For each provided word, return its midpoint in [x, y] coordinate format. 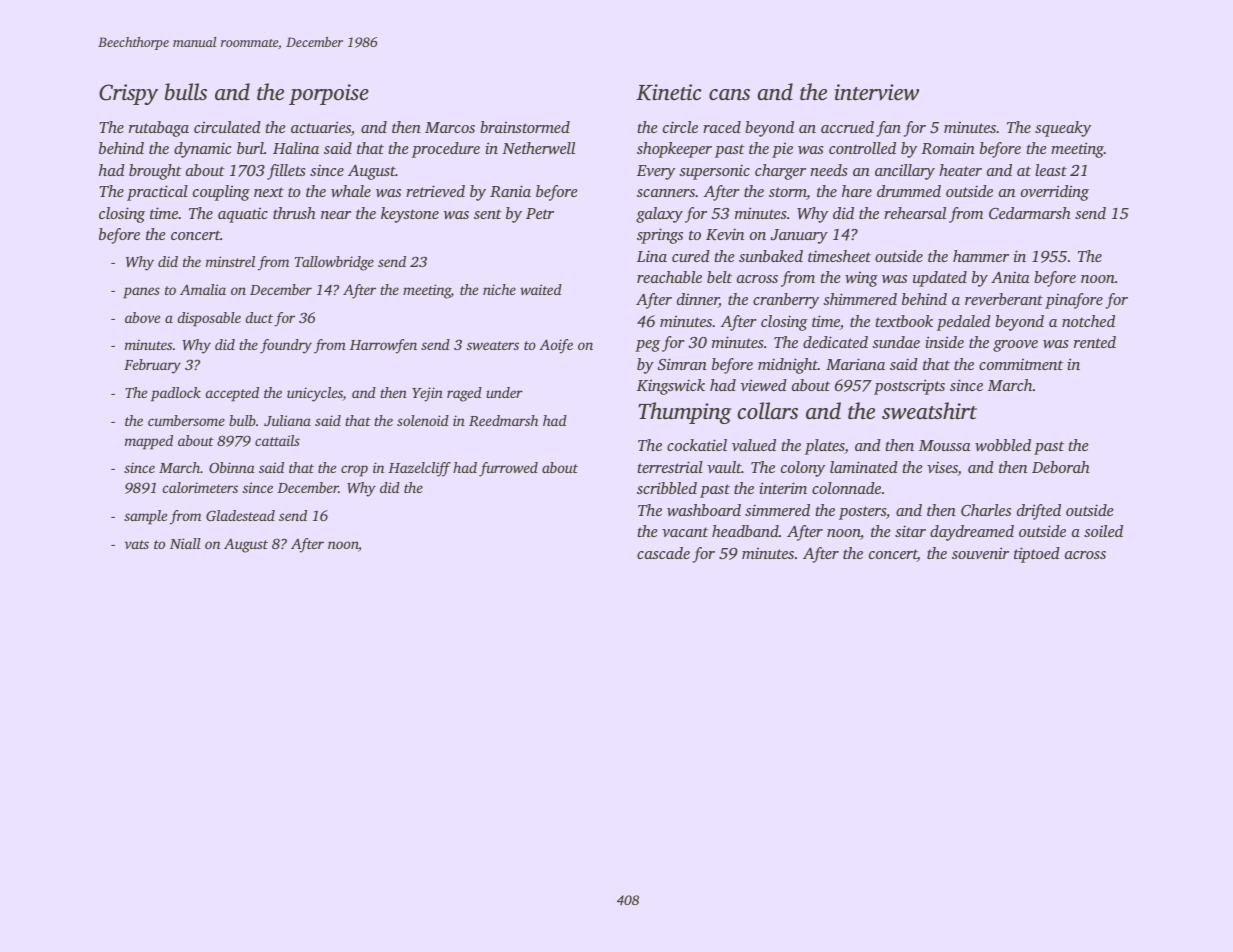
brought [155, 172]
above [142, 317]
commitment [1021, 364]
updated [940, 279]
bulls [186, 92]
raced [722, 127]
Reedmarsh [503, 420]
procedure [446, 150]
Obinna [232, 467]
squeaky [1063, 129]
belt [719, 277]
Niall [185, 543]
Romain [948, 148]
